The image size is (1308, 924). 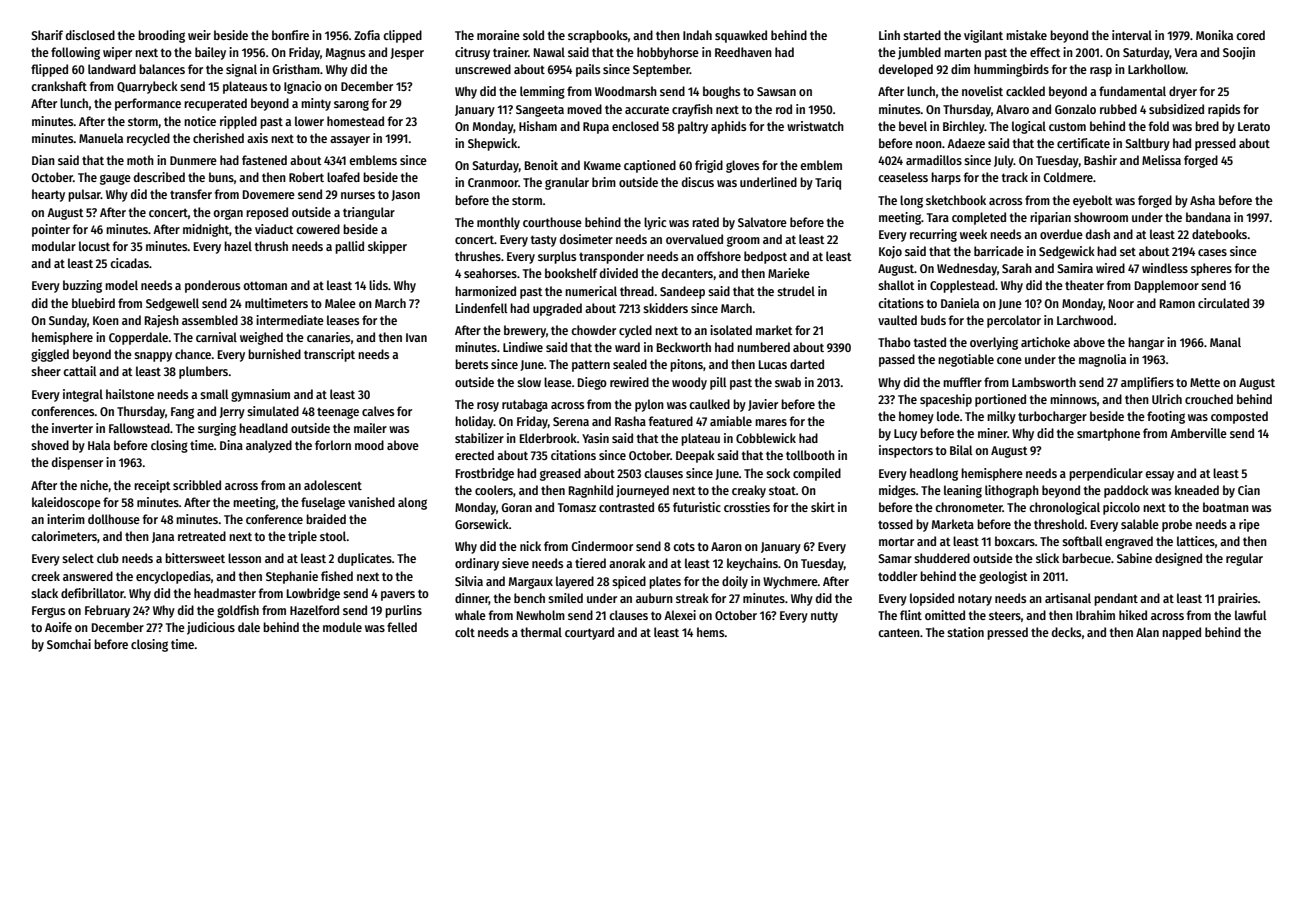 What do you see at coordinates (115, 179) in the screenshot?
I see `gauge` at bounding box center [115, 179].
